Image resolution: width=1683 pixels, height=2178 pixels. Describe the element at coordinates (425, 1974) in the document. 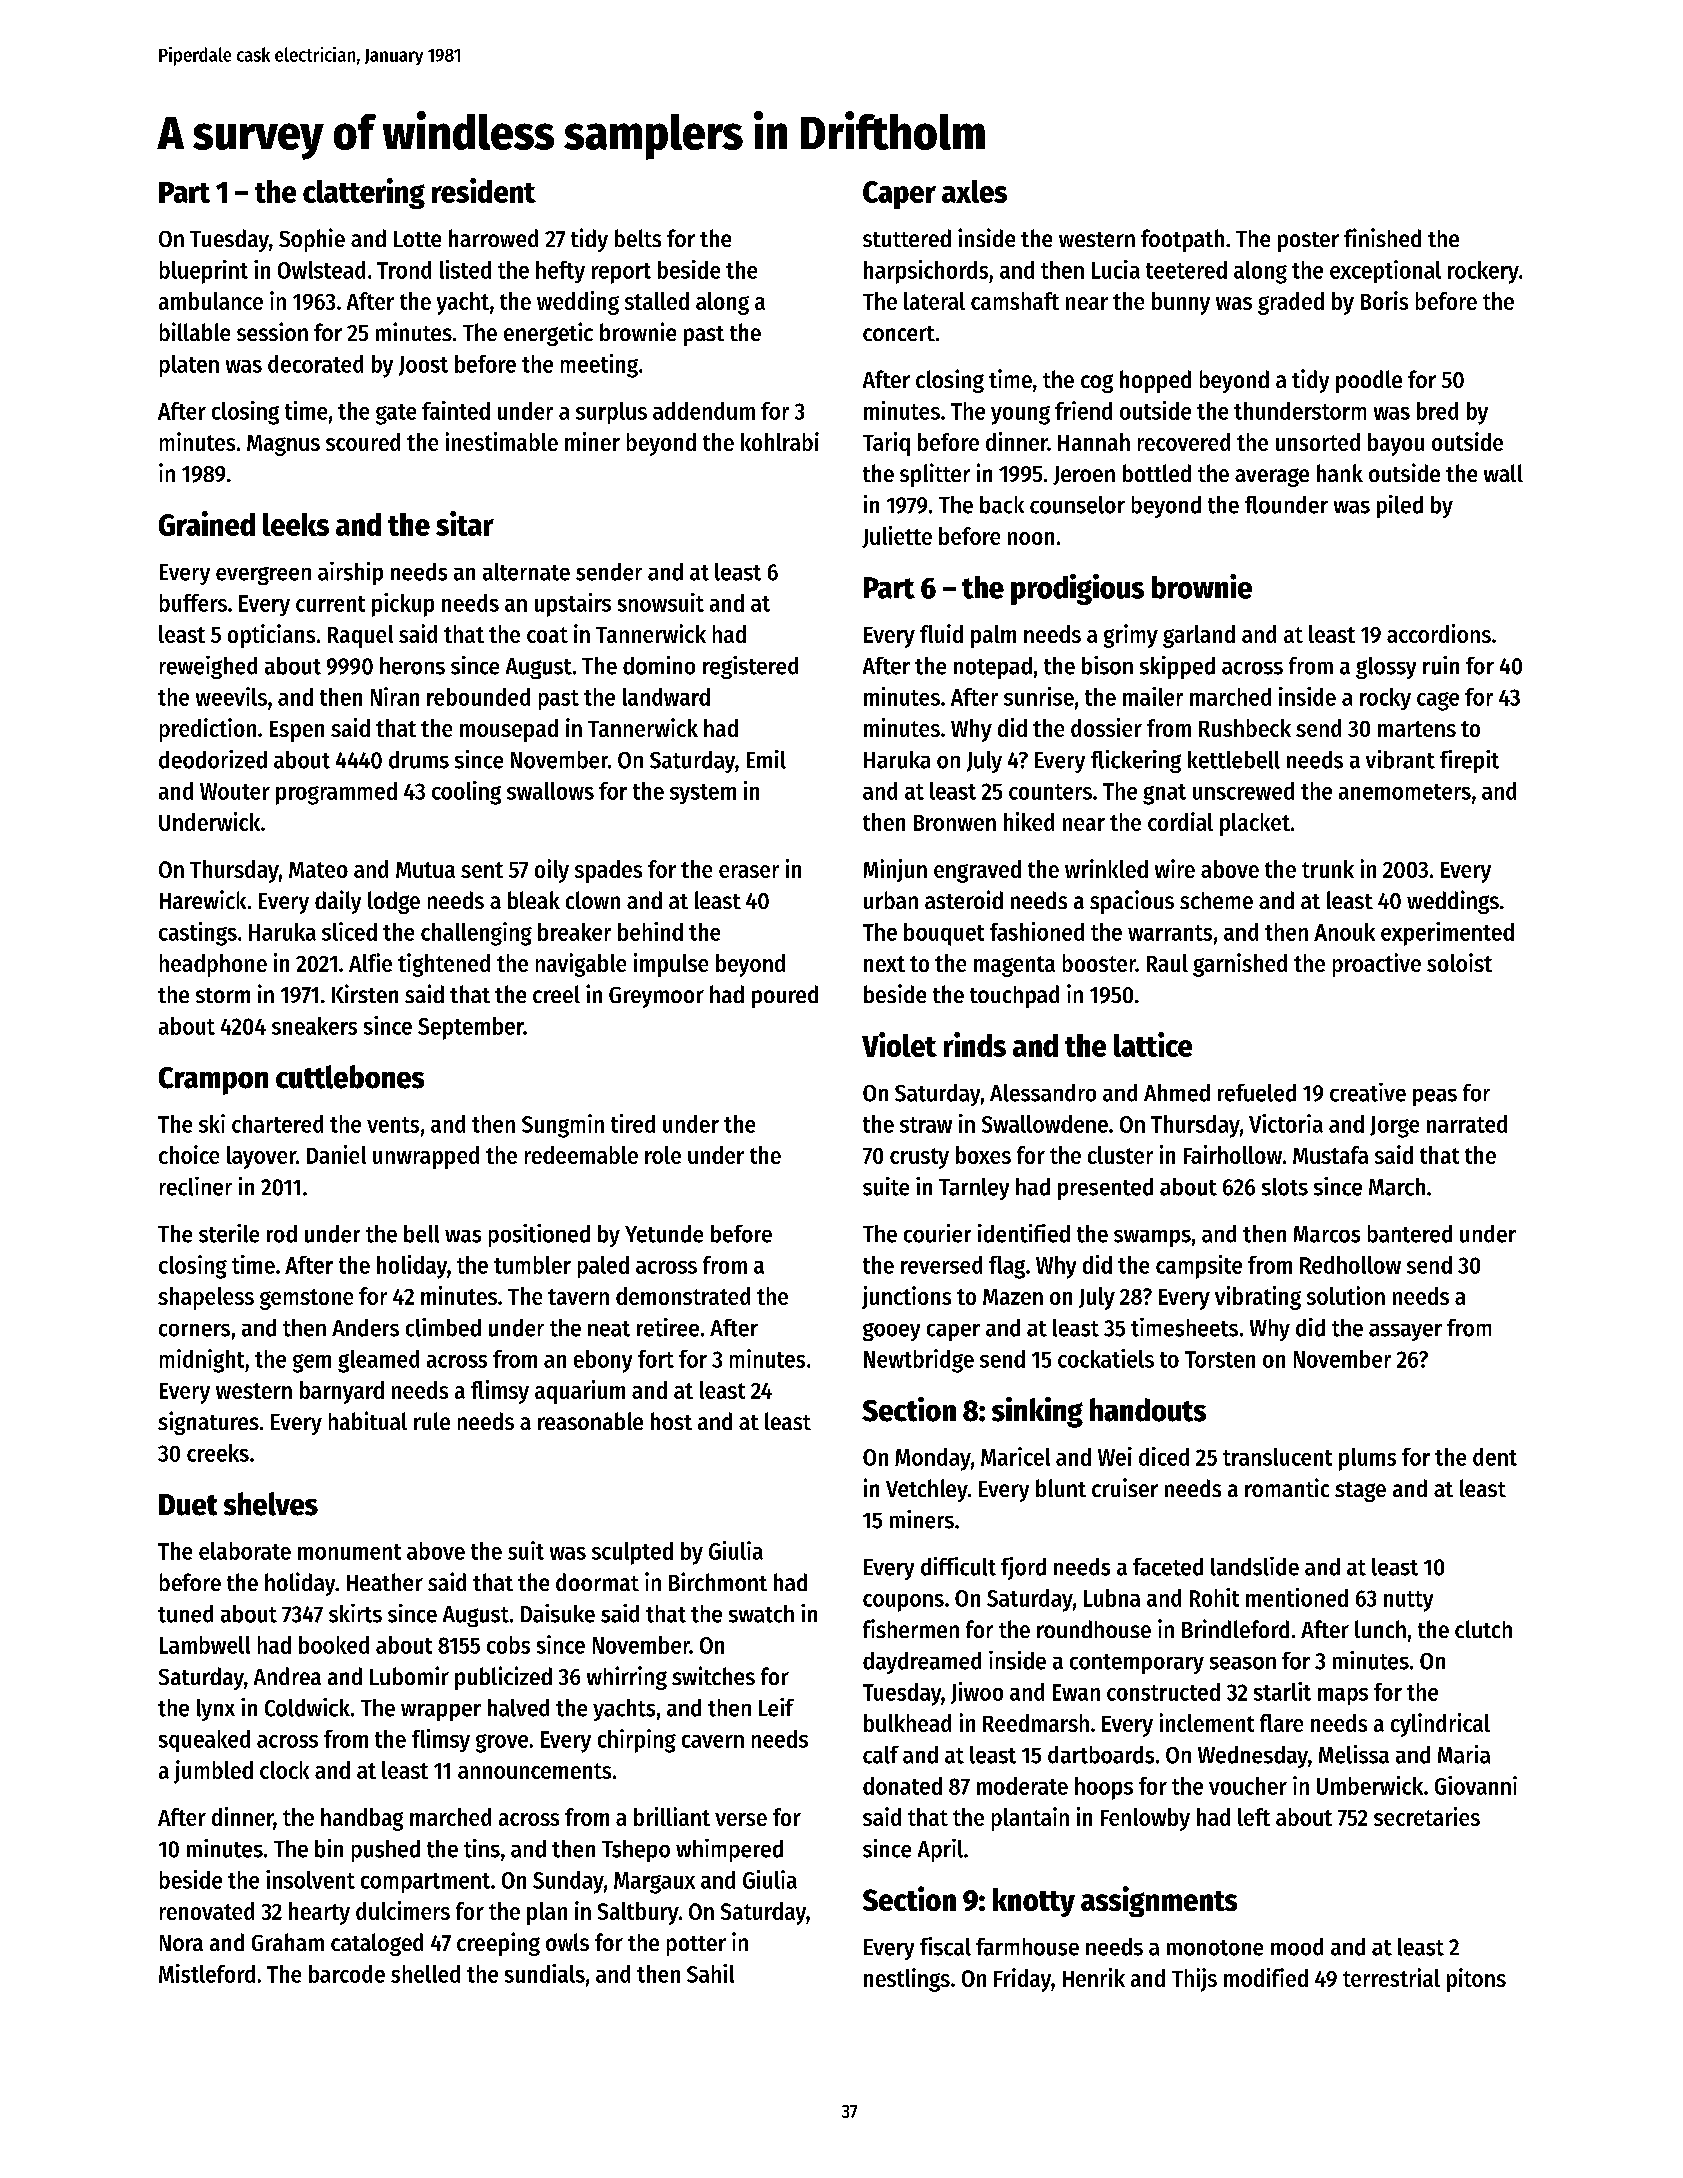

I see `shelled` at that location.
